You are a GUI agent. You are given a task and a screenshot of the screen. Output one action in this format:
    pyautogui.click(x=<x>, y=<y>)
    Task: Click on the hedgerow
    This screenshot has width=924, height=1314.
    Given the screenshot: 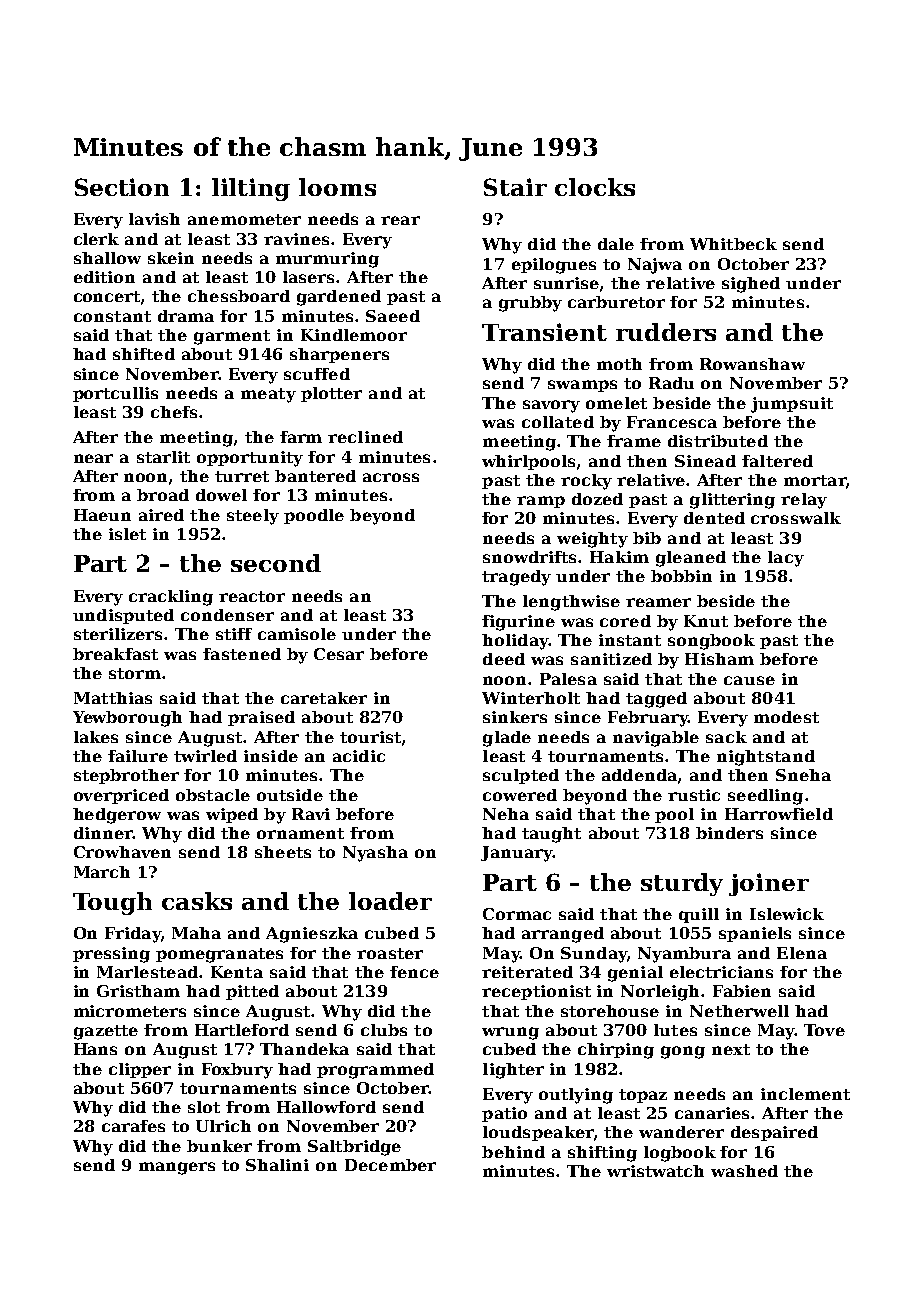 What is the action you would take?
    pyautogui.click(x=117, y=816)
